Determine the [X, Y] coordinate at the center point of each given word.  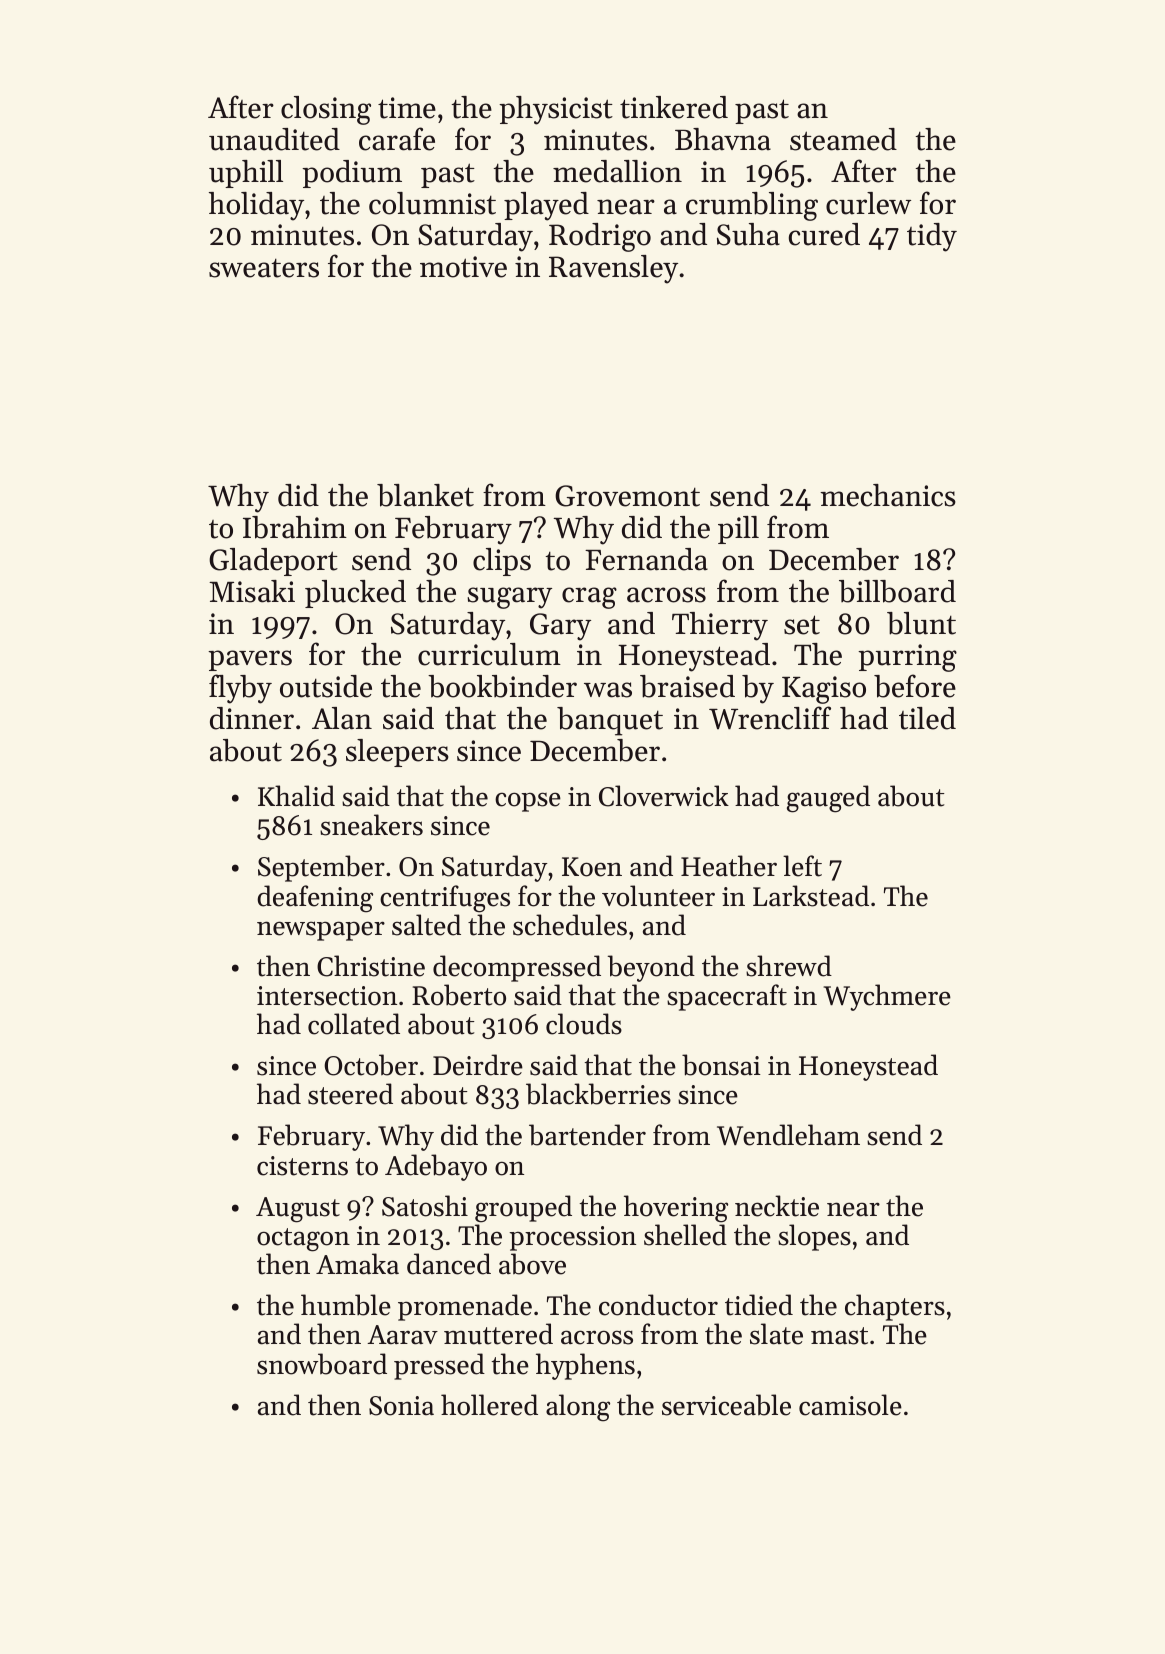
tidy [932, 237]
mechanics [888, 495]
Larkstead [811, 896]
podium [352, 174]
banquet [610, 721]
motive [463, 267]
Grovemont [627, 496]
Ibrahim [295, 527]
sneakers [371, 825]
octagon [303, 1240]
